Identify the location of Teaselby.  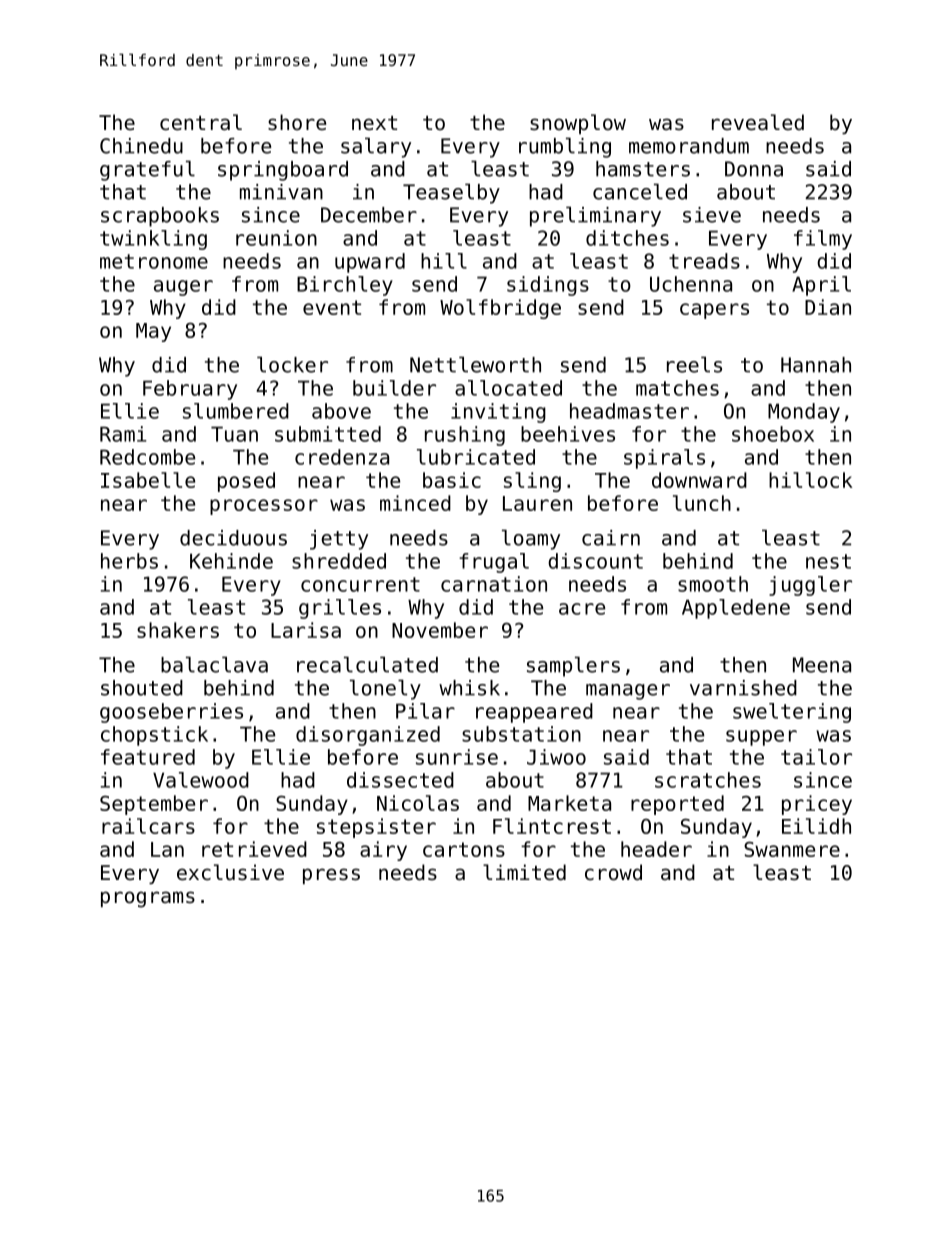
(451, 194).
